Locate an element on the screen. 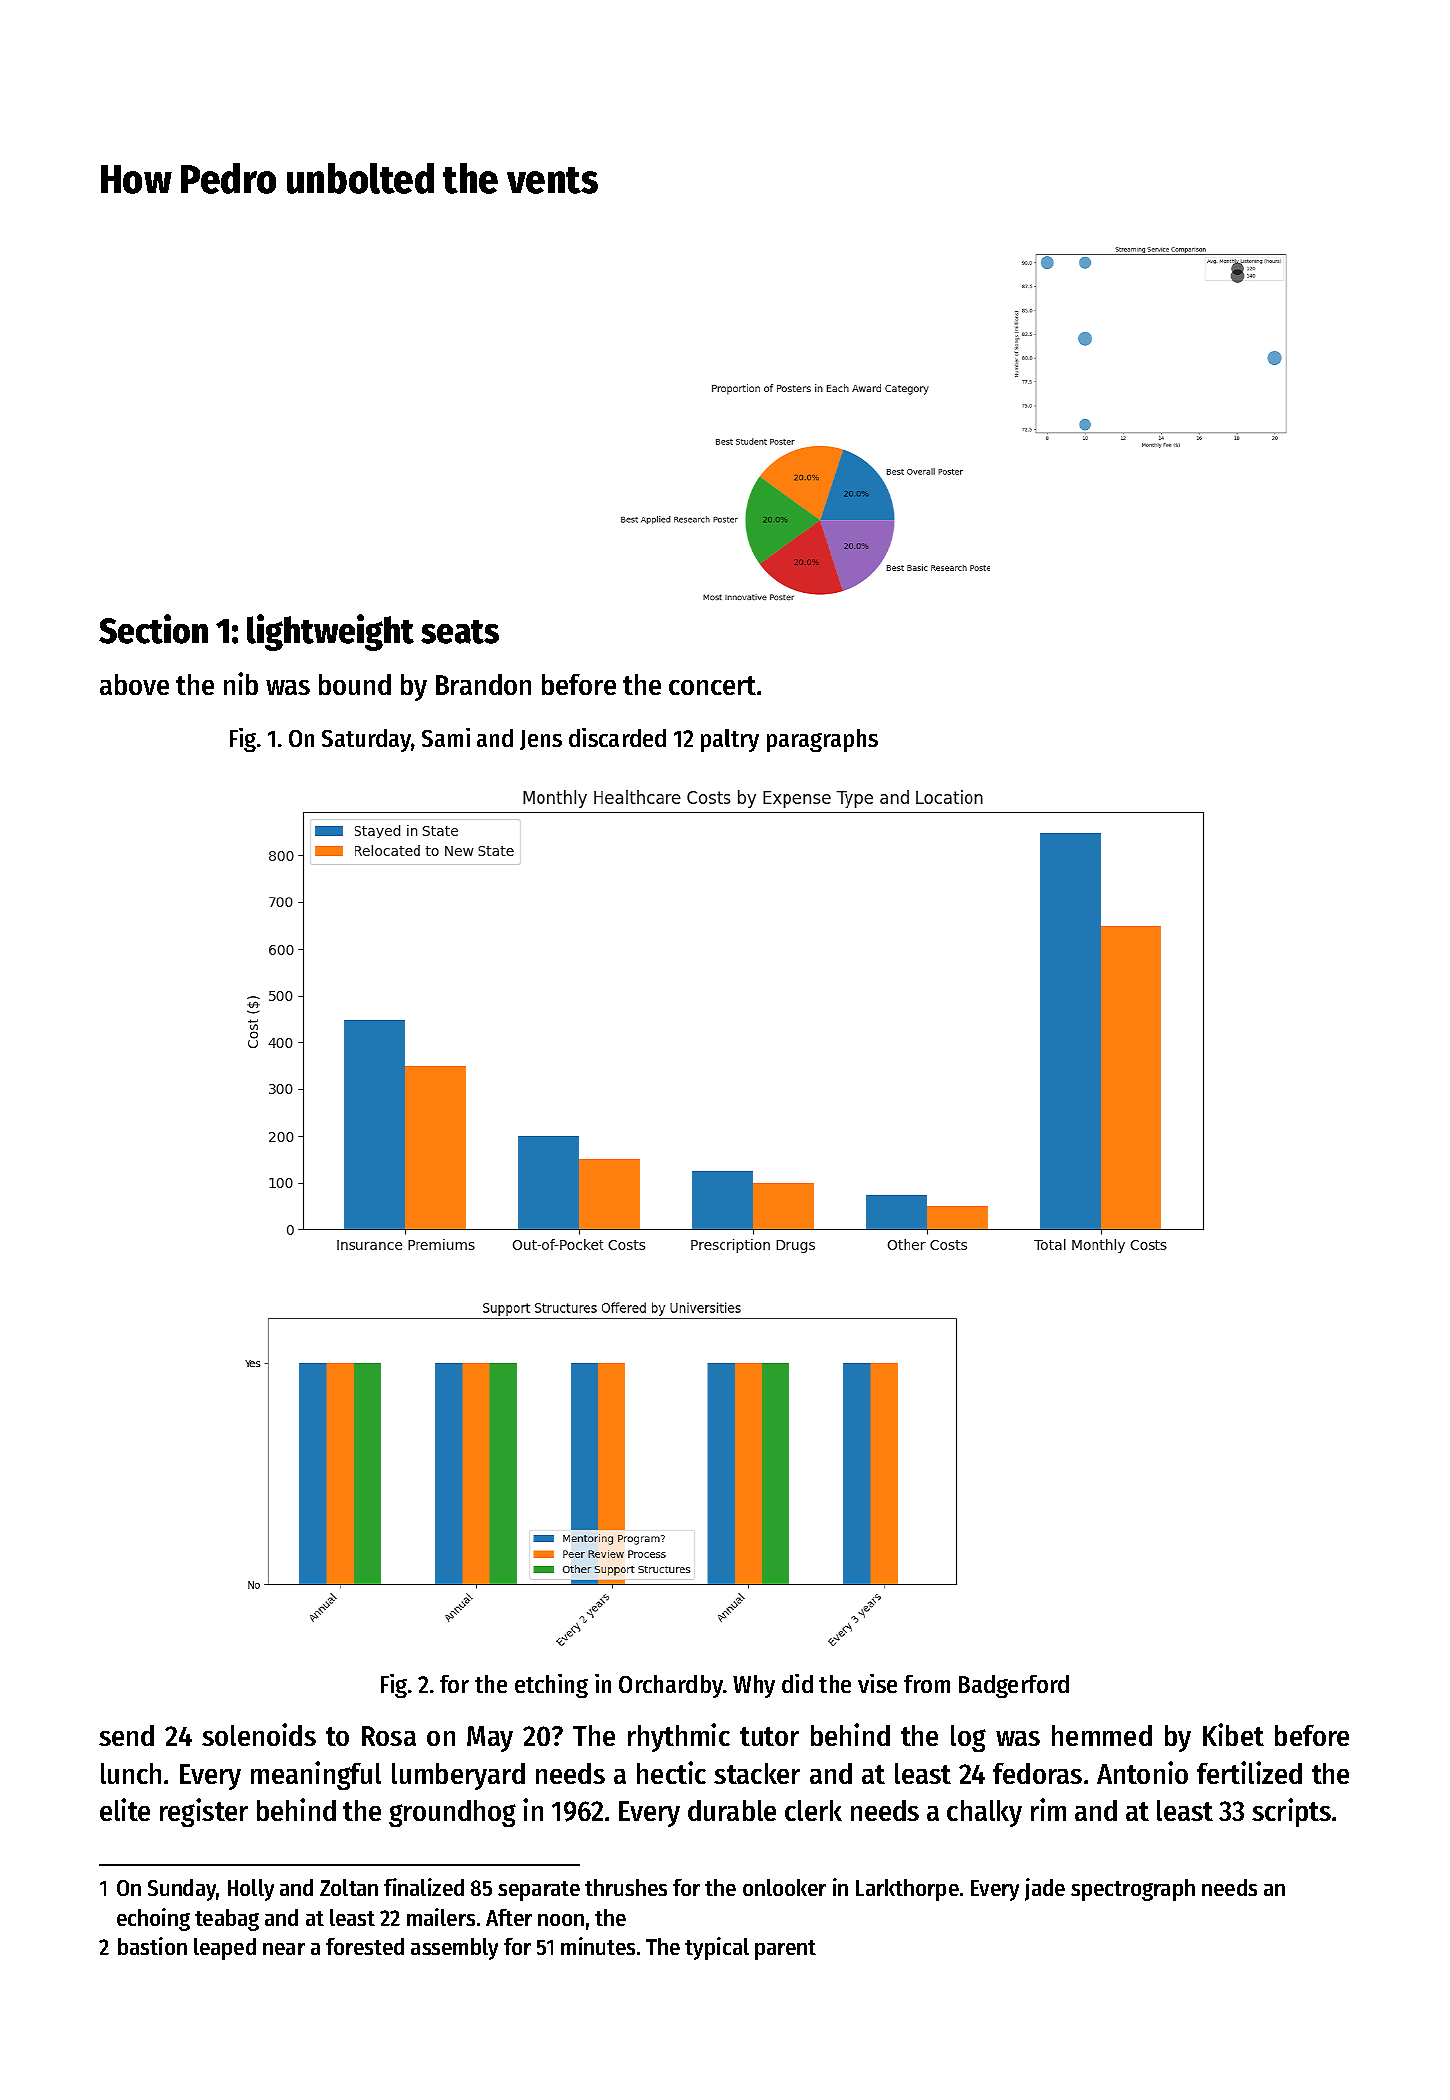  near is located at coordinates (284, 1949).
